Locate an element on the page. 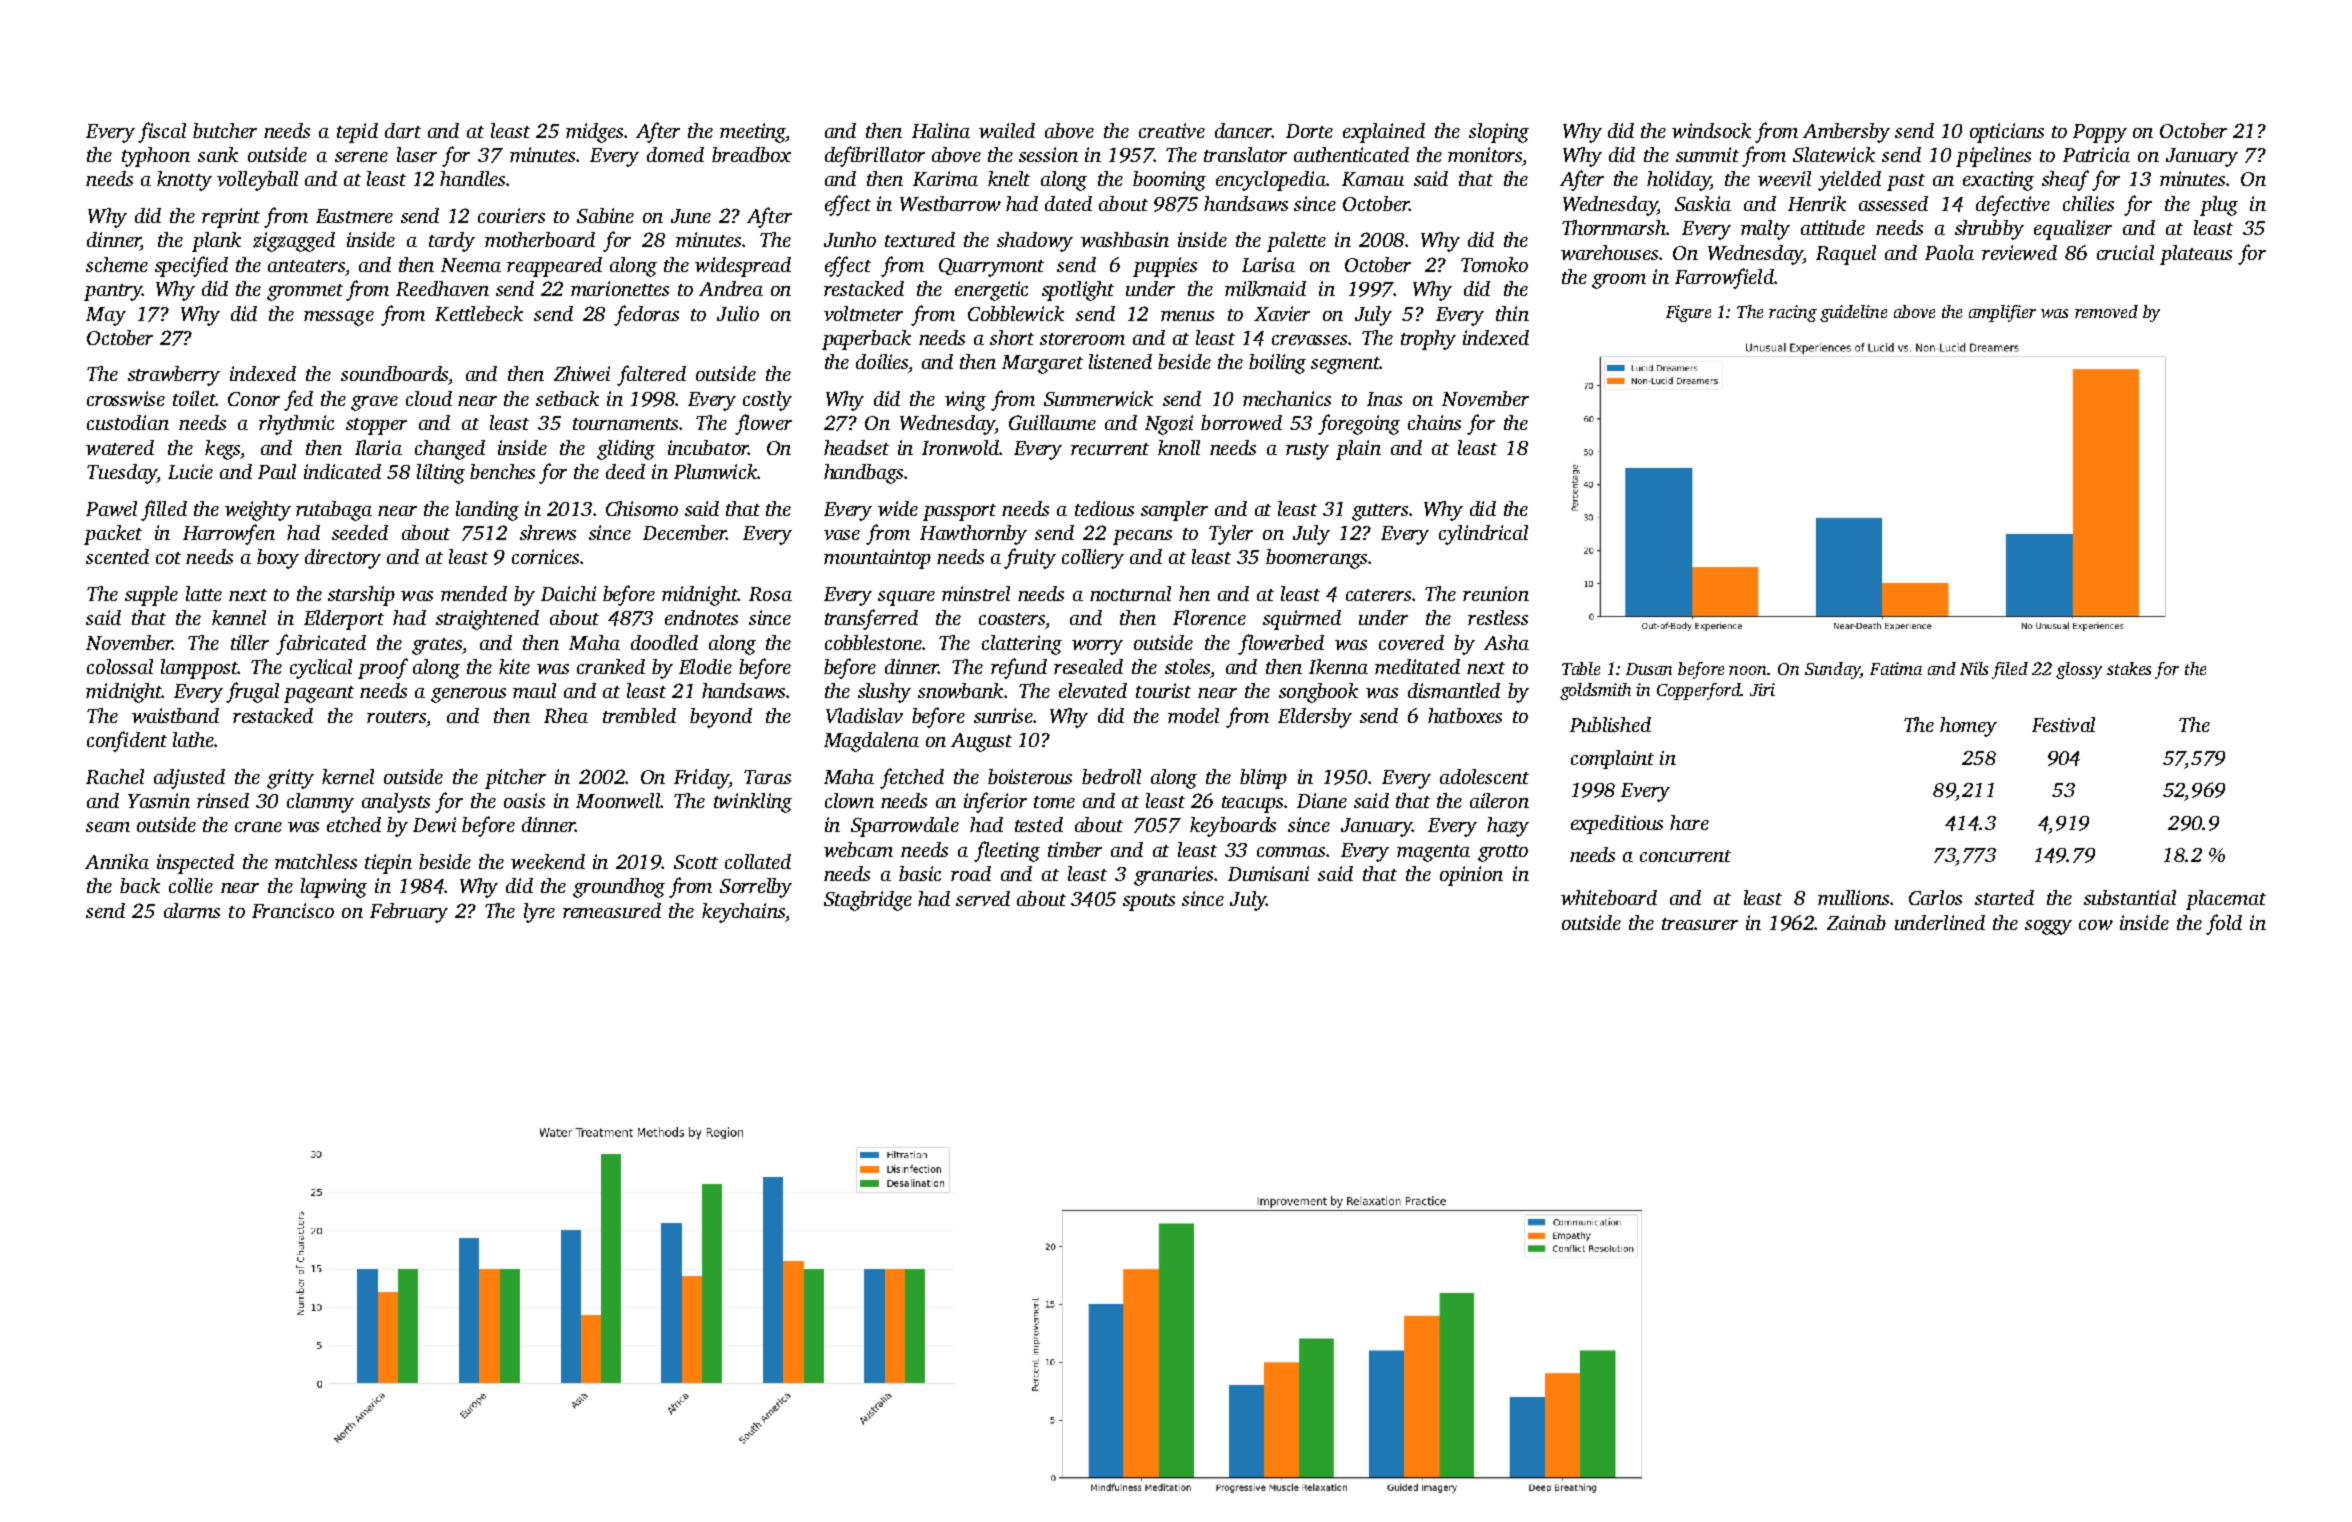  removed is located at coordinates (2106, 311).
